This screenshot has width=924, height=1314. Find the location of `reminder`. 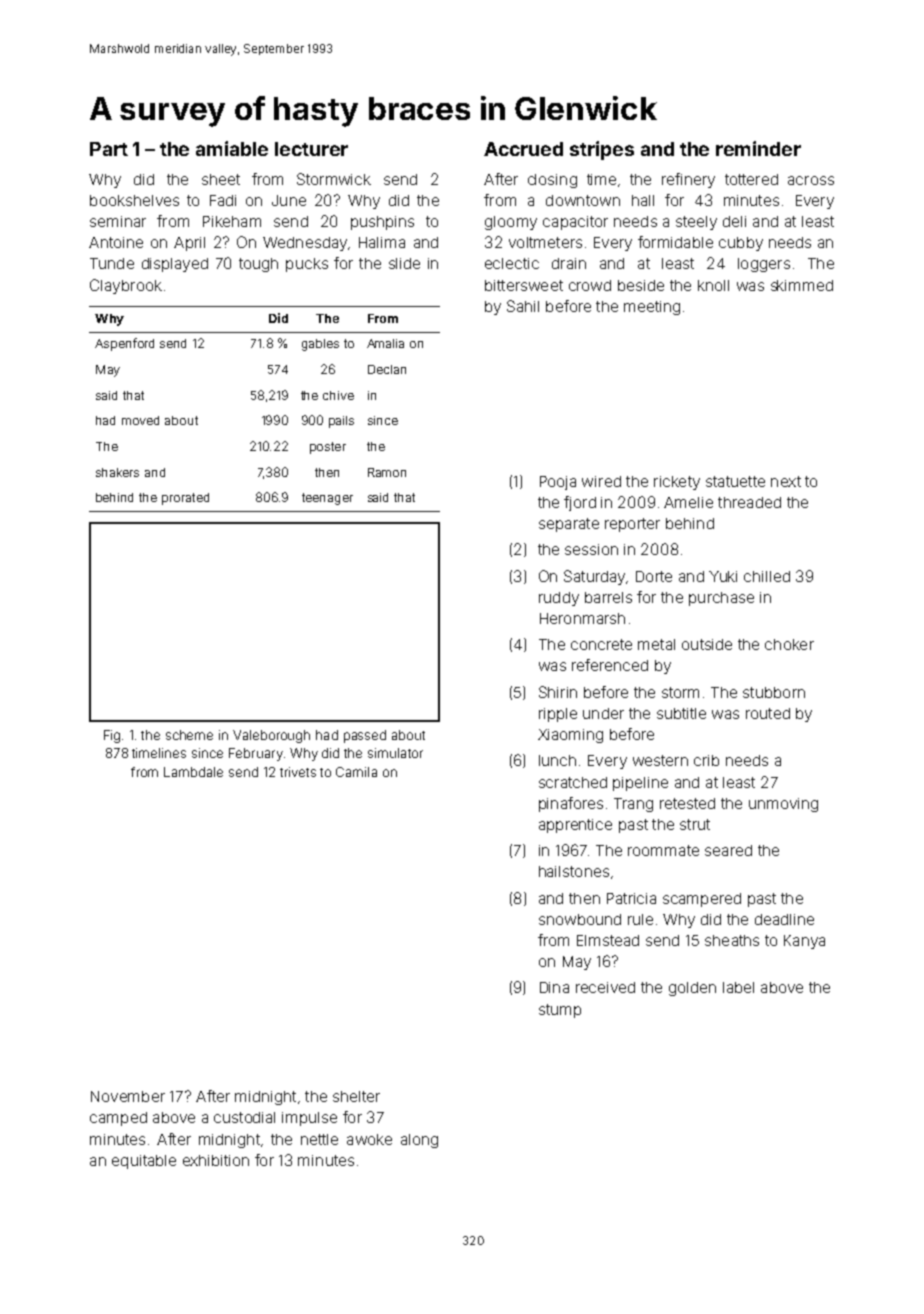

reminder is located at coordinates (758, 148).
